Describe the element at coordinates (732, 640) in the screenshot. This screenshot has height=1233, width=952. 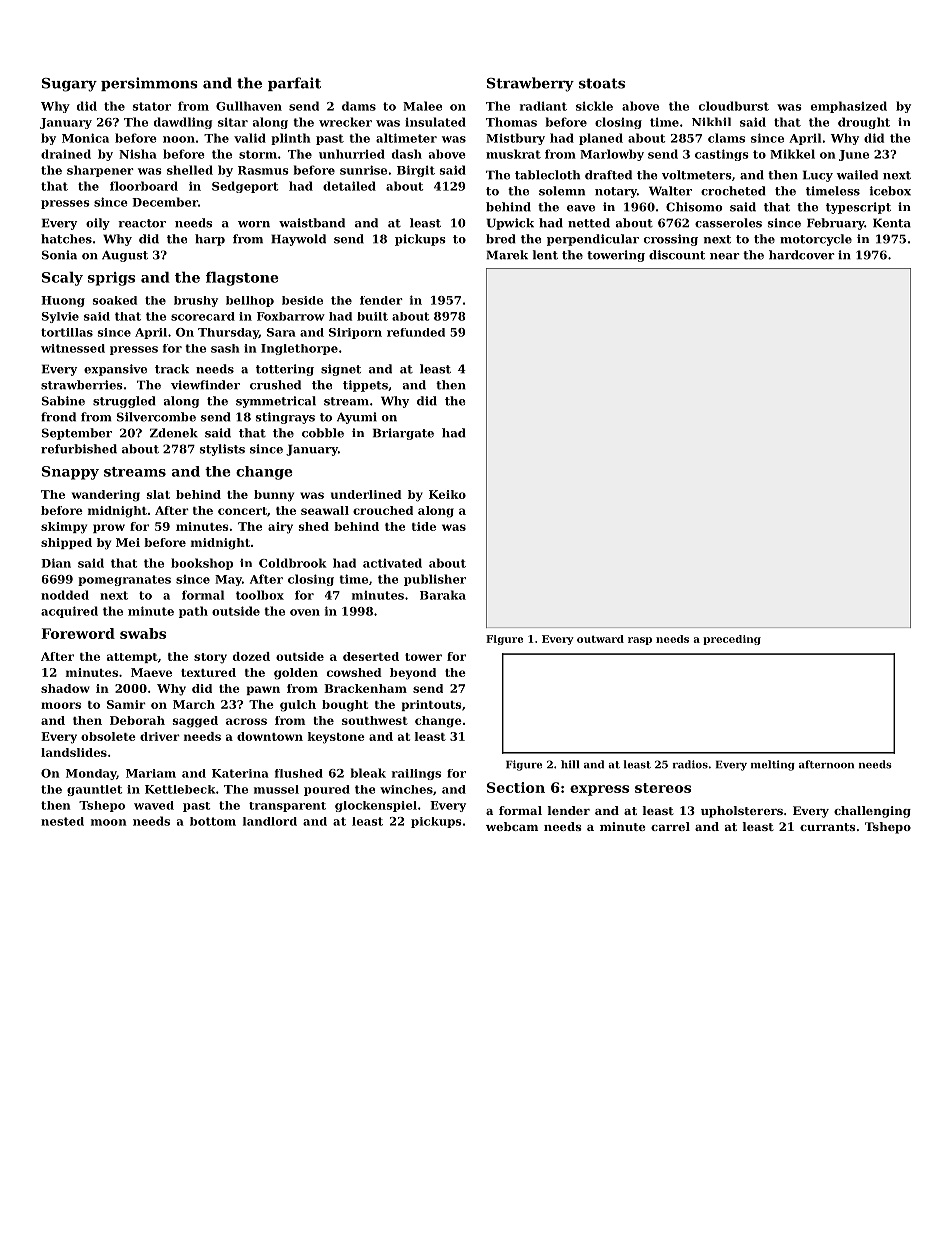
I see `preceding` at that location.
